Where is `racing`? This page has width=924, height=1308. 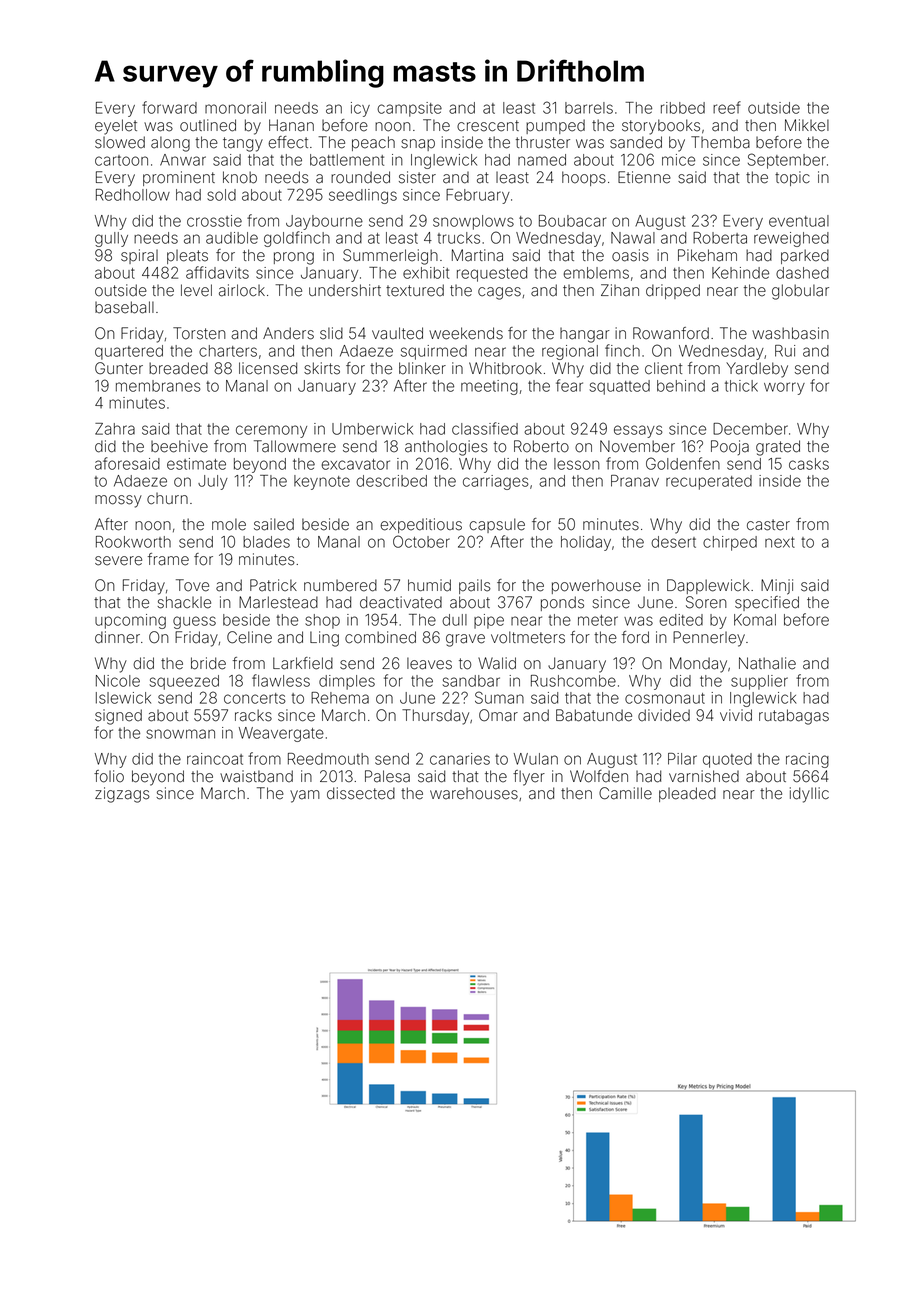 racing is located at coordinates (807, 760).
